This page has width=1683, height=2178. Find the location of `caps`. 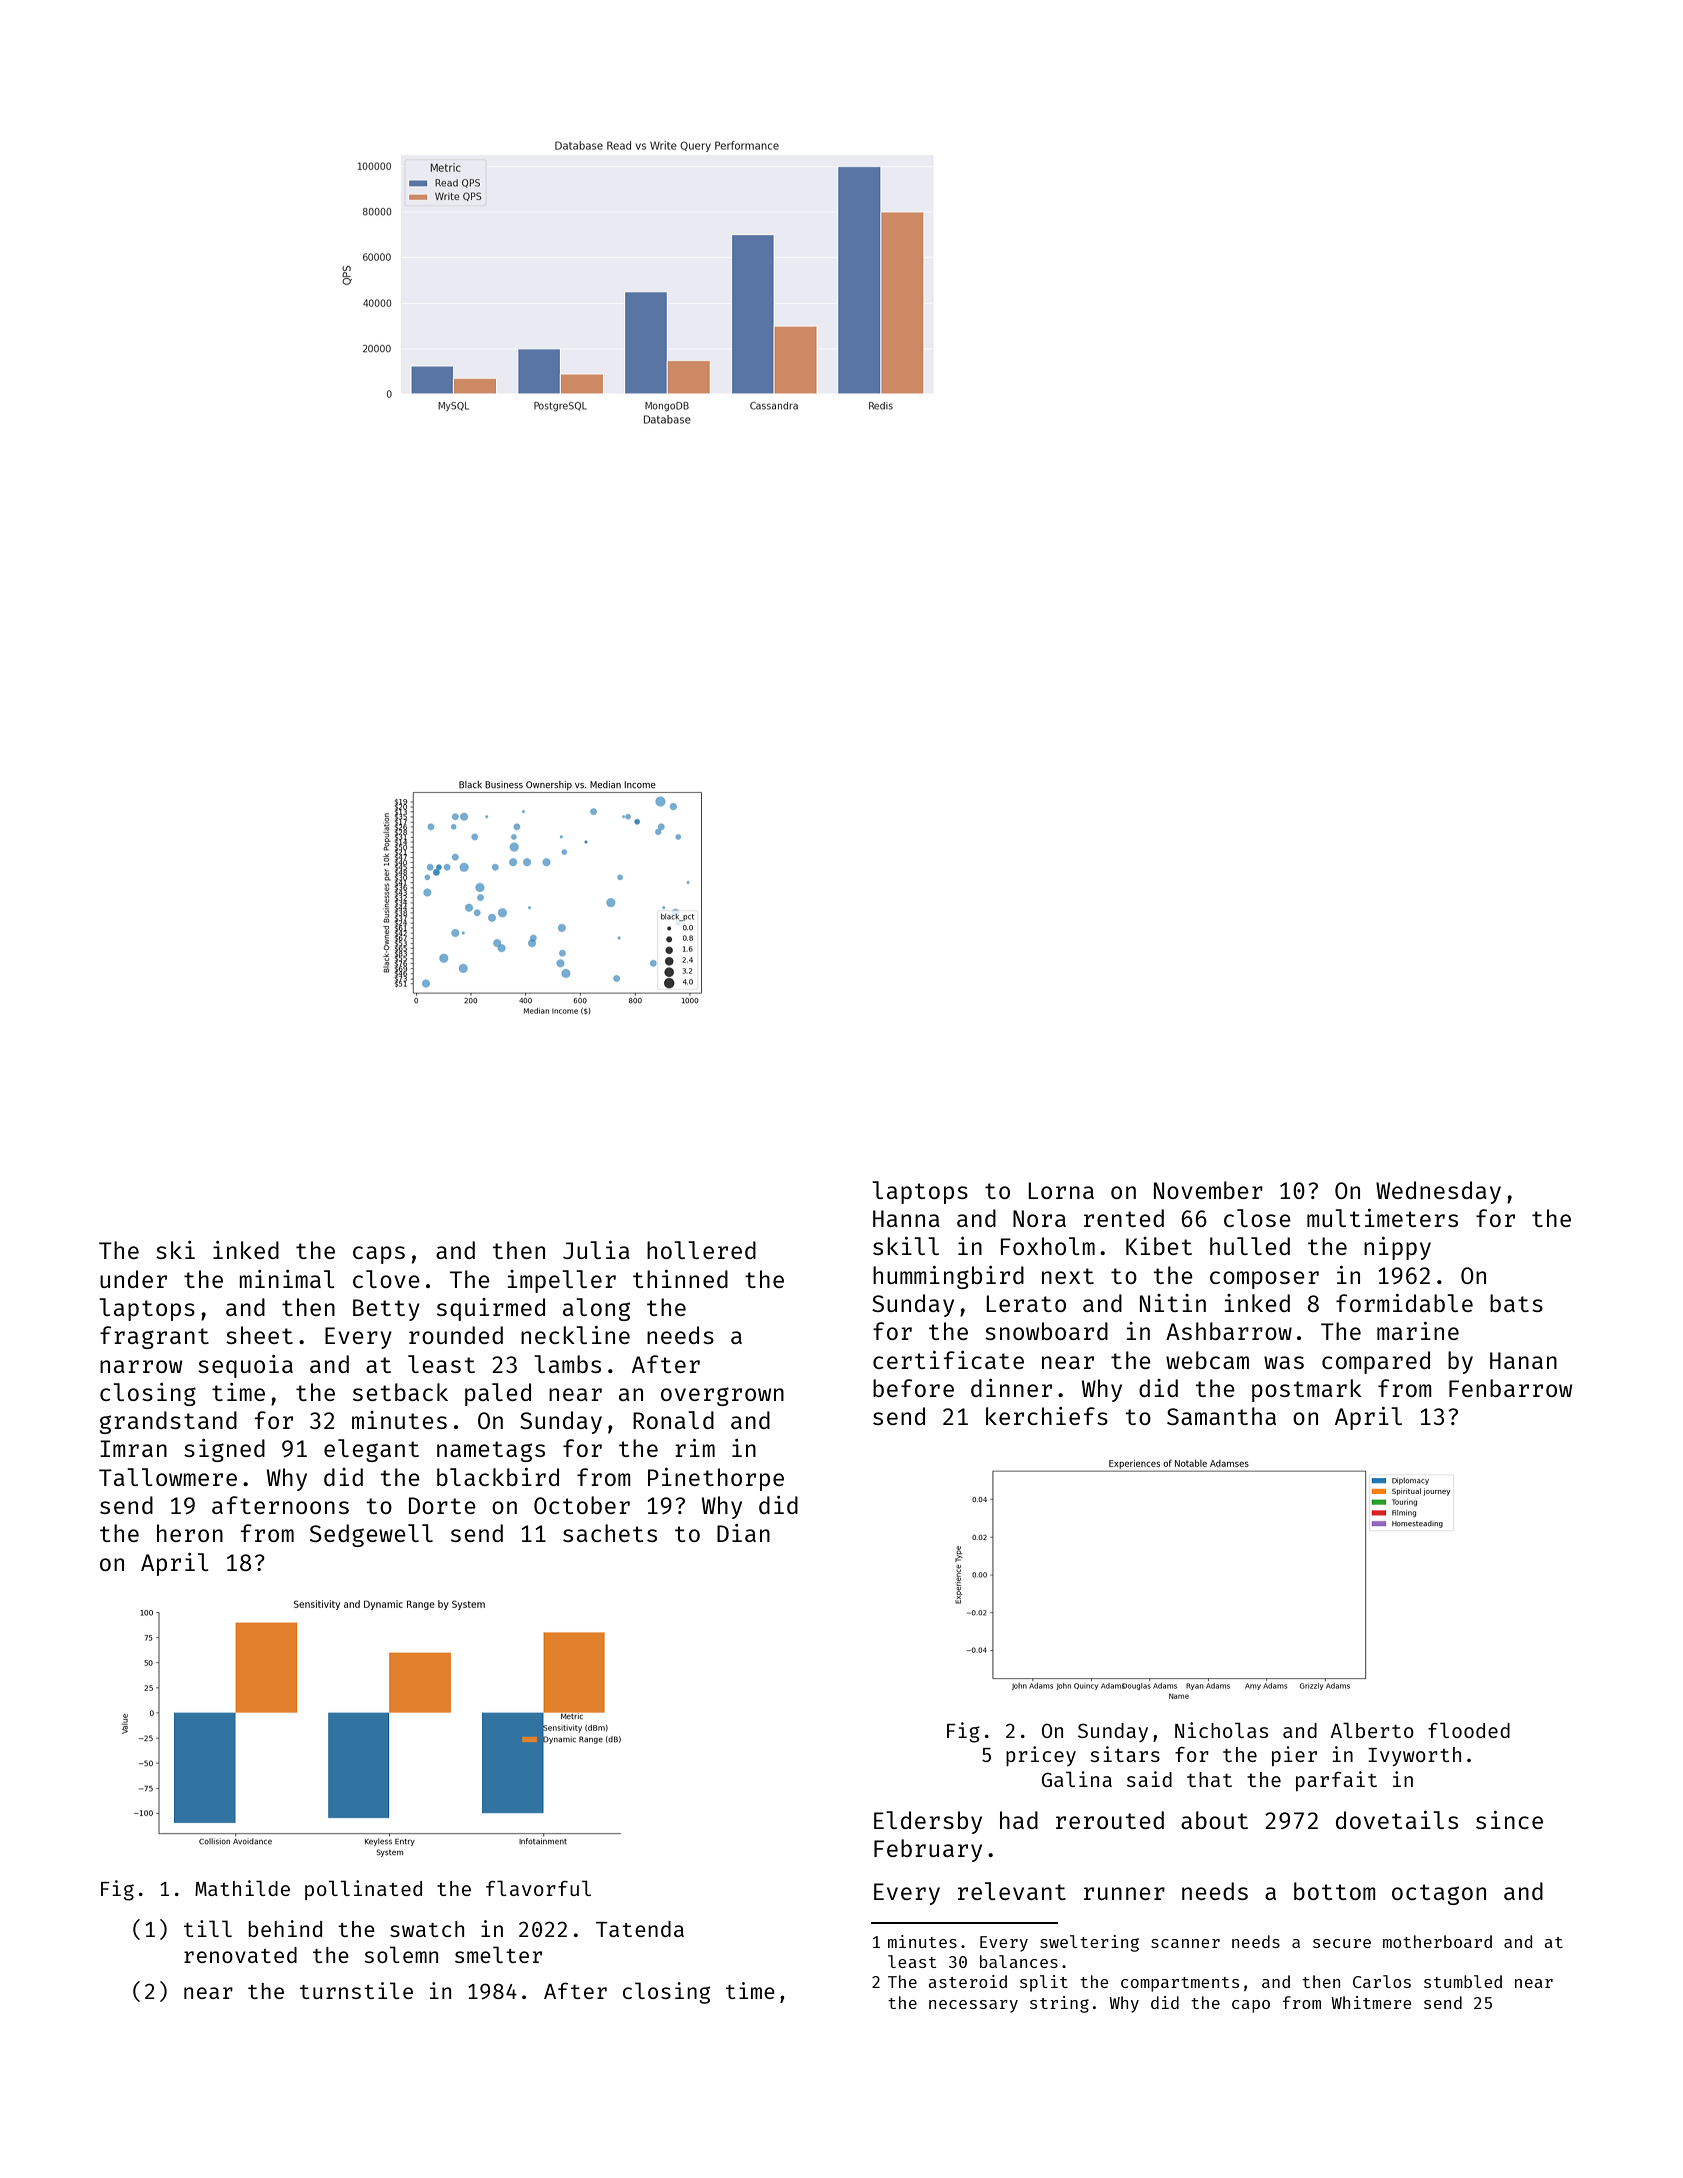

caps is located at coordinates (379, 1255).
